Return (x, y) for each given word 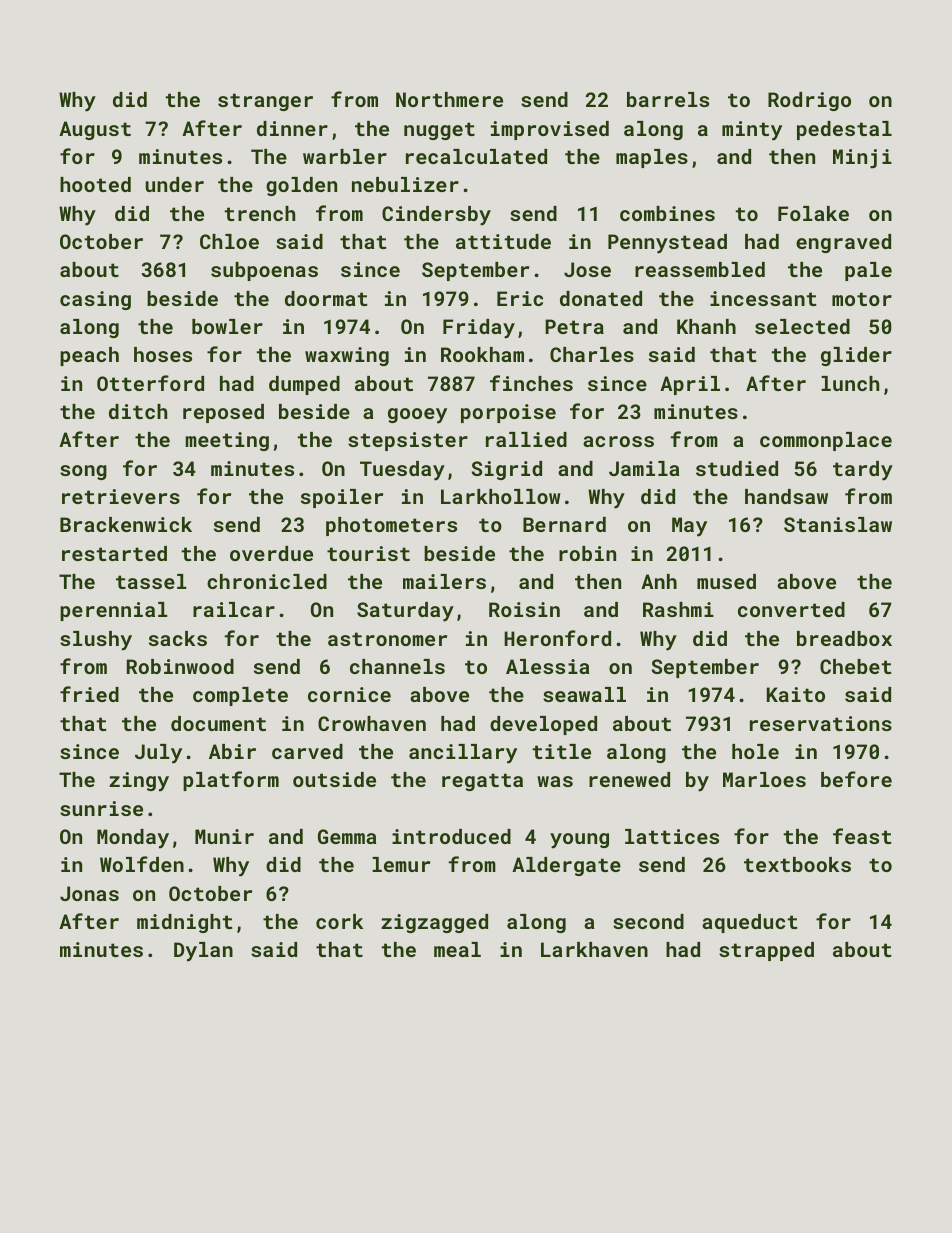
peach (89, 356)
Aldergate (566, 866)
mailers (444, 581)
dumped (304, 385)
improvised (550, 130)
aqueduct (749, 923)
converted (791, 609)
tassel (151, 581)
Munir (224, 836)
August (95, 130)
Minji (862, 159)
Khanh (706, 326)
